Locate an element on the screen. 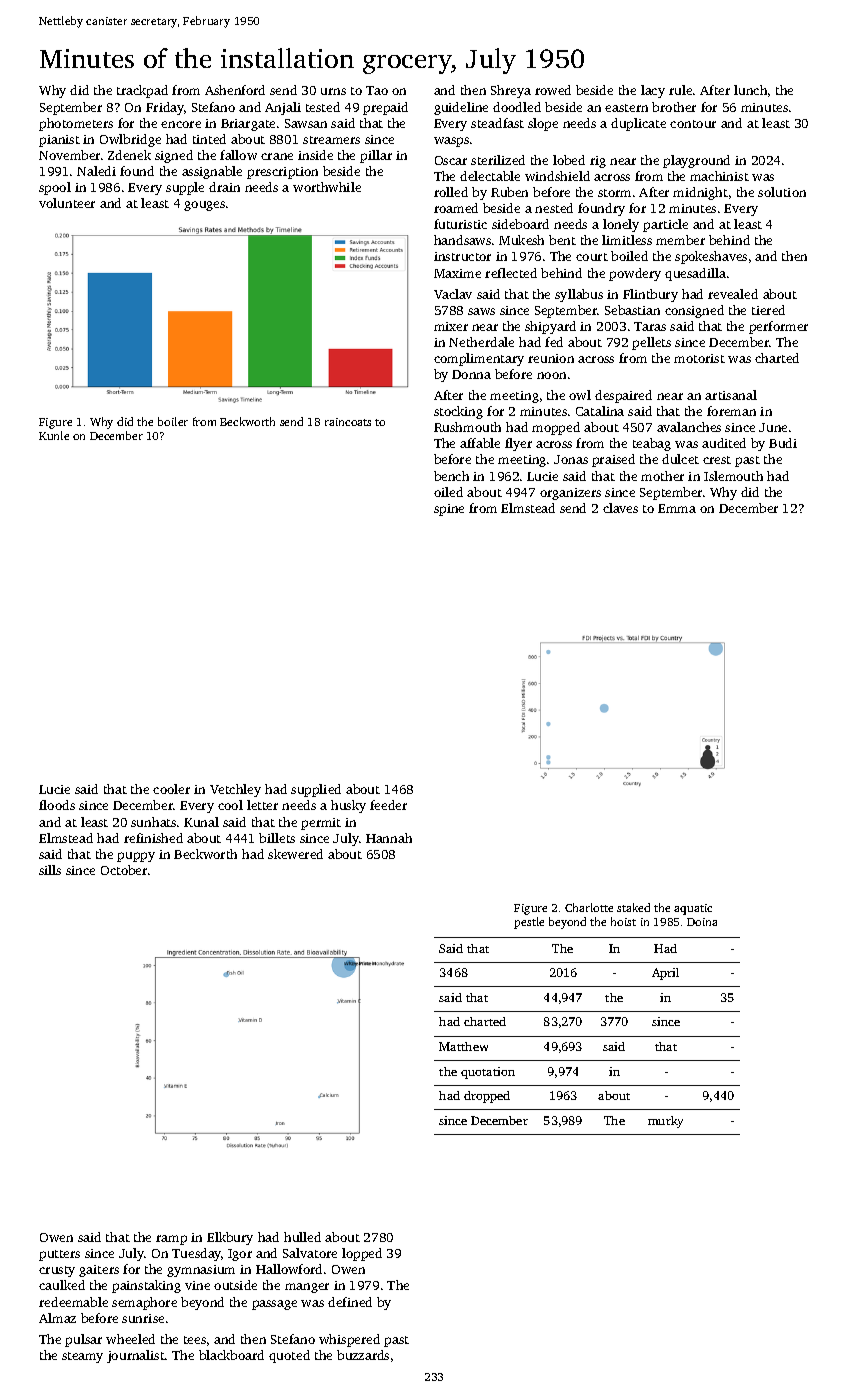  Doina is located at coordinates (702, 922).
